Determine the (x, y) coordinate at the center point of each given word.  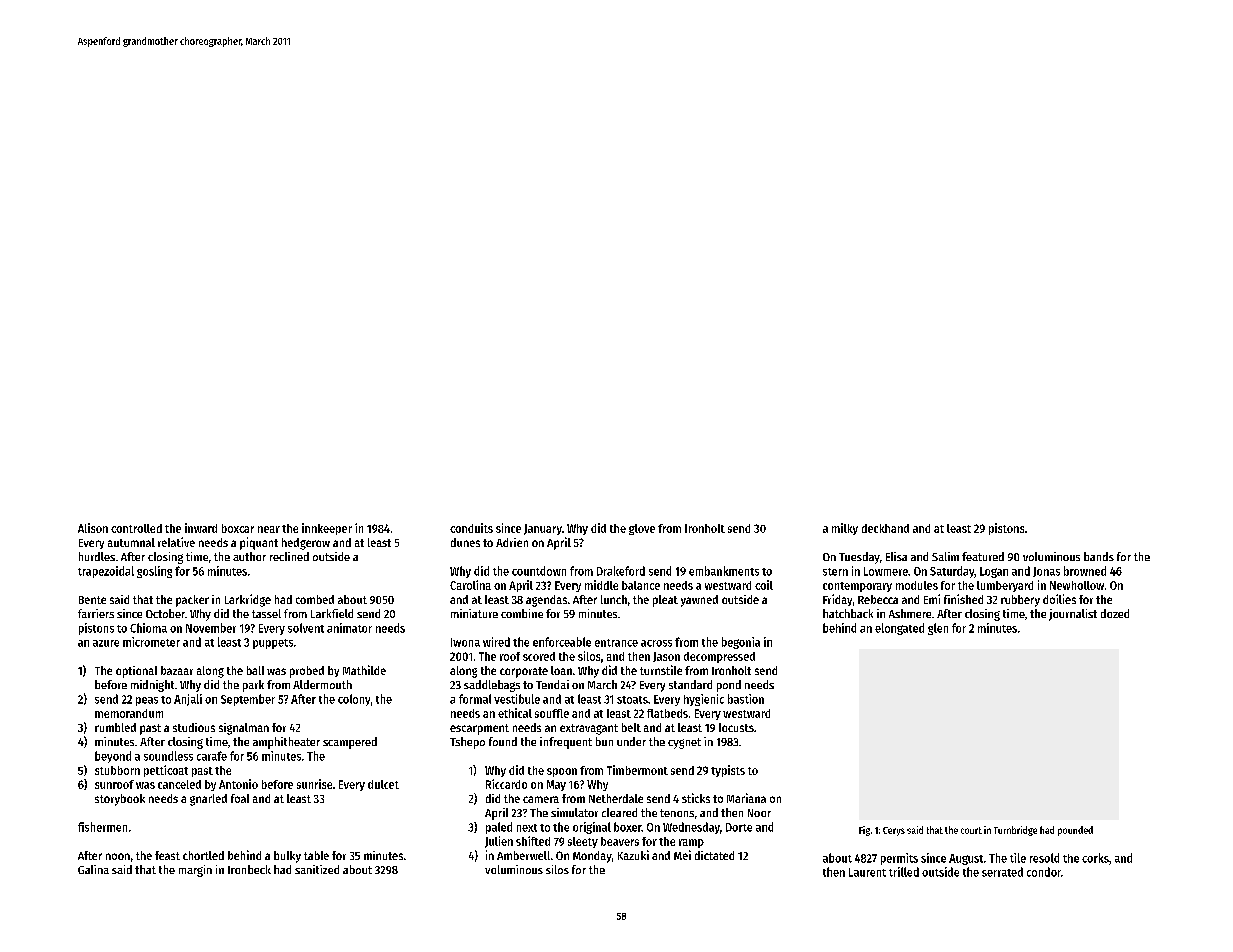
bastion (746, 699)
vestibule (517, 699)
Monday (592, 857)
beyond (113, 757)
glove (642, 529)
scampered (350, 743)
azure (106, 643)
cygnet (684, 743)
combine (522, 613)
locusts (736, 727)
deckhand (885, 528)
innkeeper (327, 529)
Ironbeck (249, 869)
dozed (1115, 613)
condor (1044, 872)
